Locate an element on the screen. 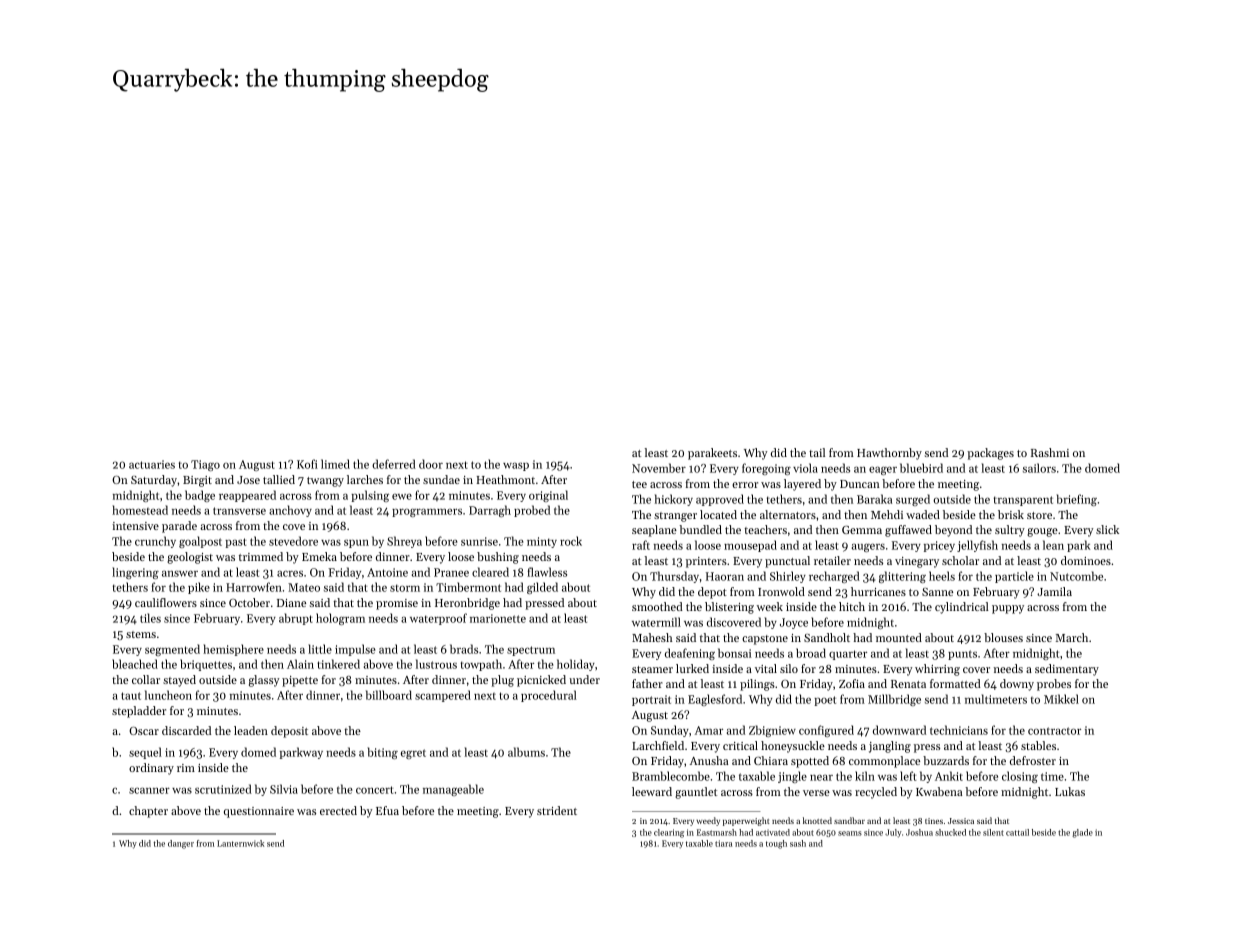 This screenshot has height=952, width=1233. downward is located at coordinates (899, 730).
